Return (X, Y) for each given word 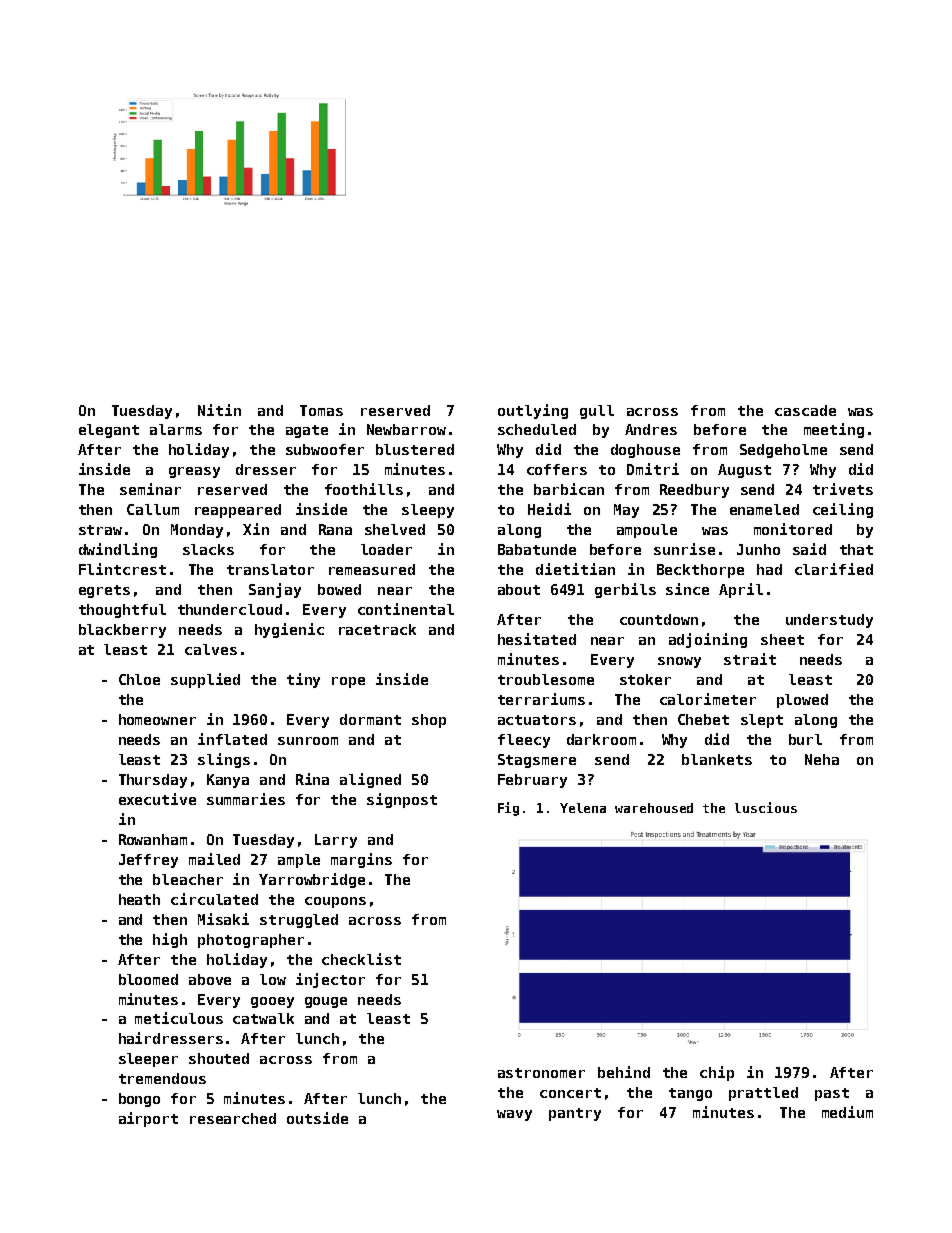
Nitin (219, 410)
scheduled (537, 429)
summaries (246, 799)
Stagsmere (537, 761)
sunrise (684, 549)
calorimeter (708, 699)
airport (148, 1119)
